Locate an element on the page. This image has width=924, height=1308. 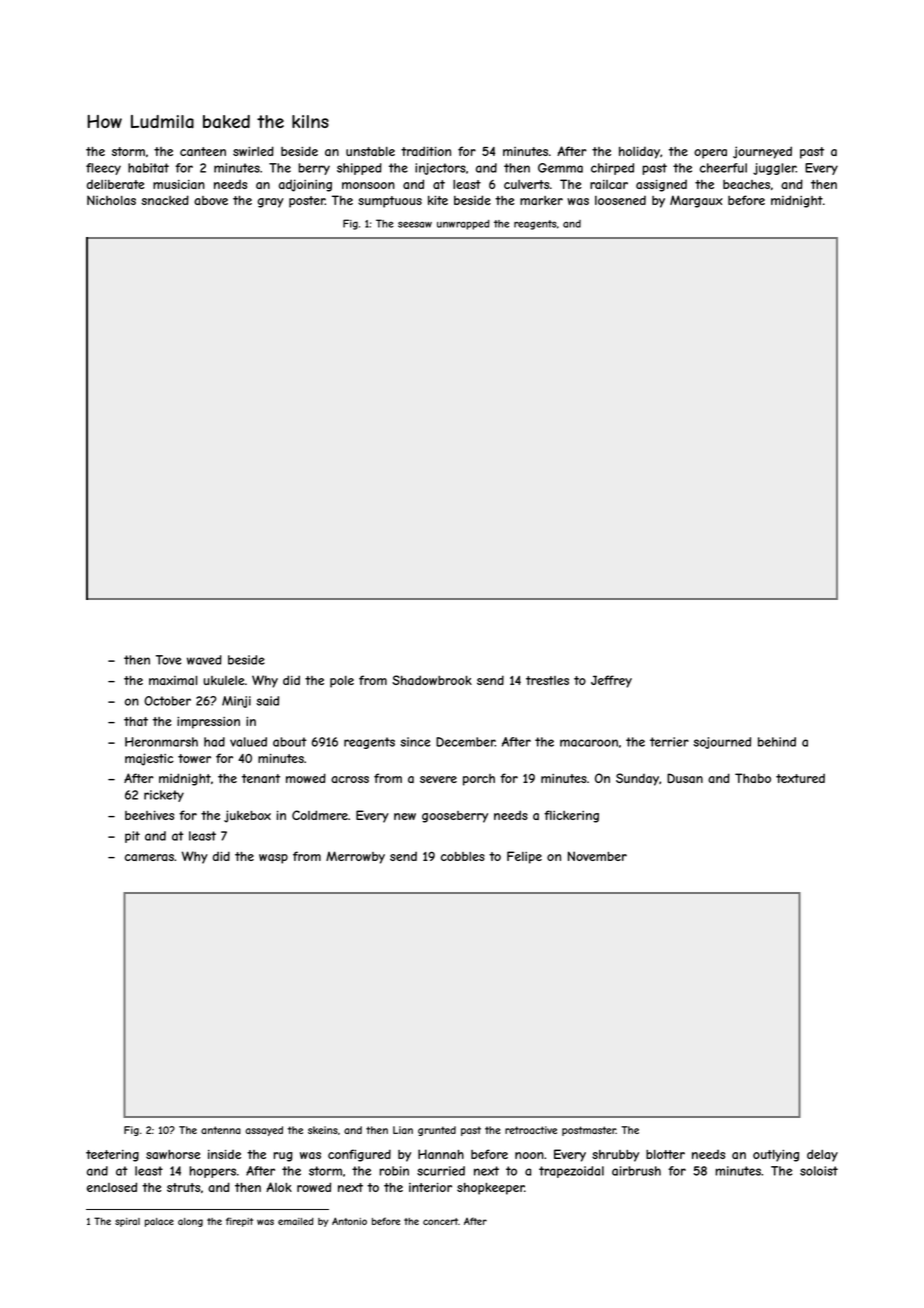
trapezoidal is located at coordinates (571, 1172).
